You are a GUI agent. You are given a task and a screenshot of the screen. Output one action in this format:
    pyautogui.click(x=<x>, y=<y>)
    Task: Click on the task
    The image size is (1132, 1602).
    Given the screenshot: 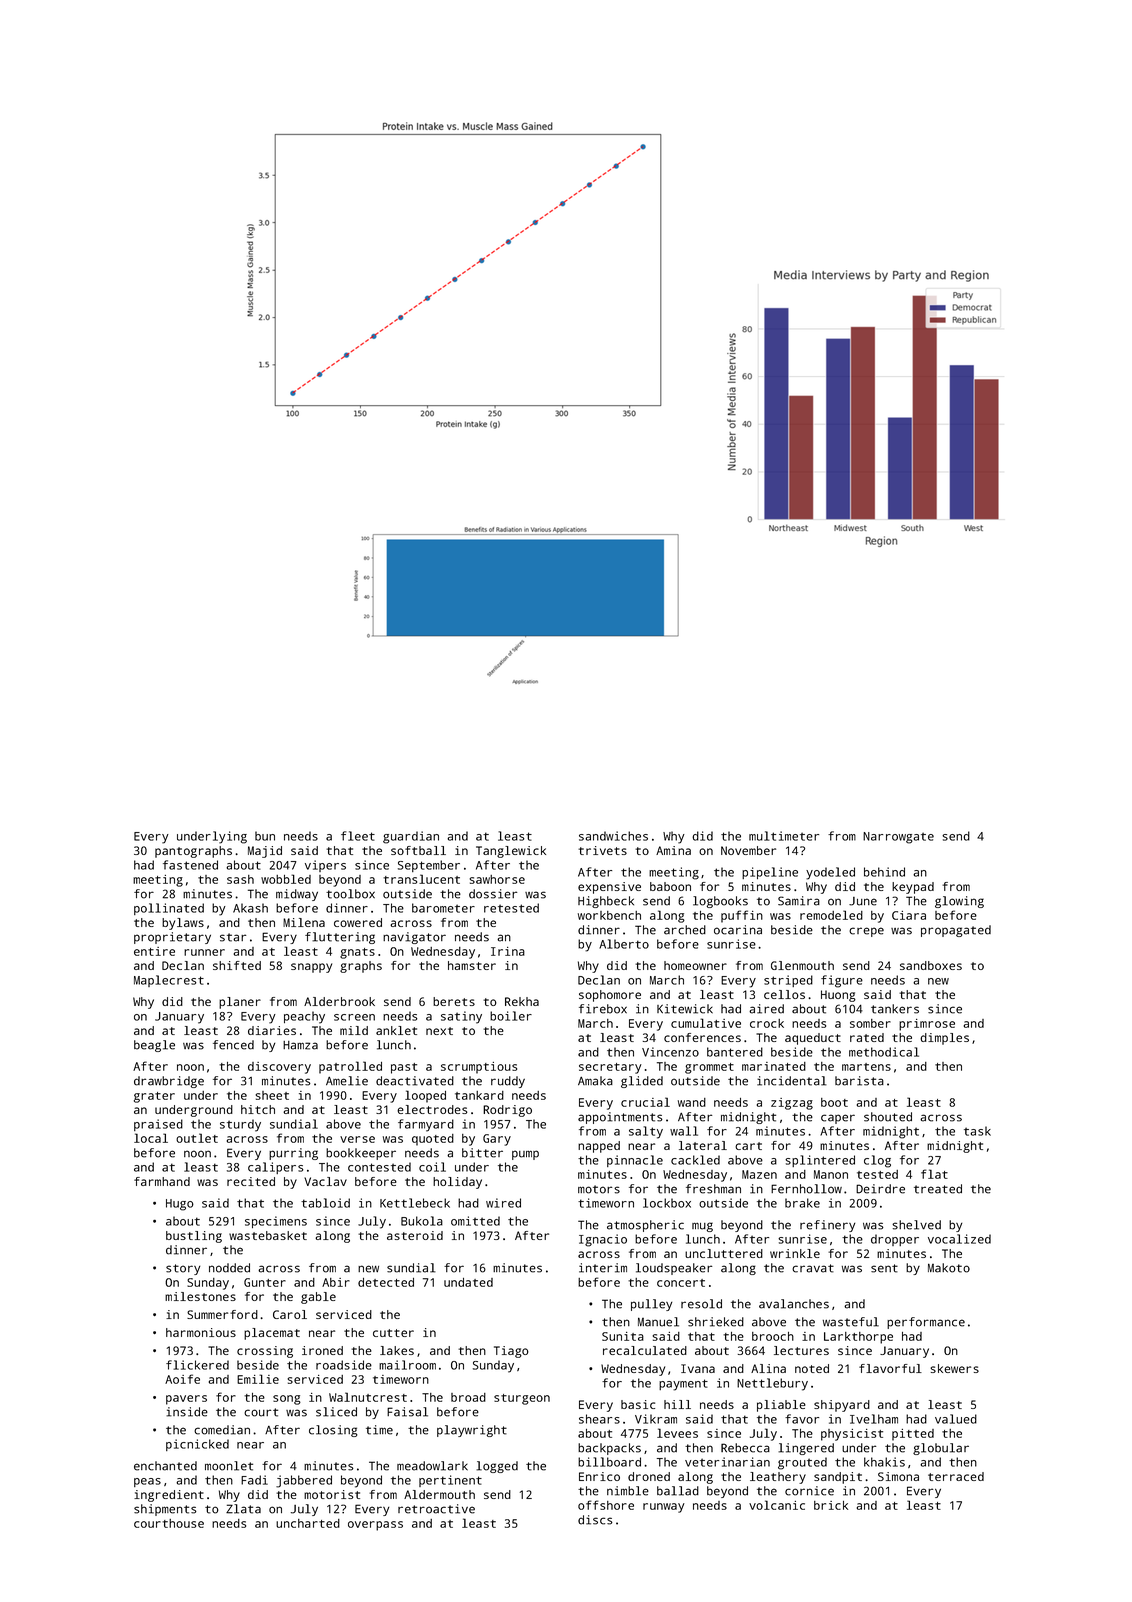 What is the action you would take?
    pyautogui.click(x=977, y=1131)
